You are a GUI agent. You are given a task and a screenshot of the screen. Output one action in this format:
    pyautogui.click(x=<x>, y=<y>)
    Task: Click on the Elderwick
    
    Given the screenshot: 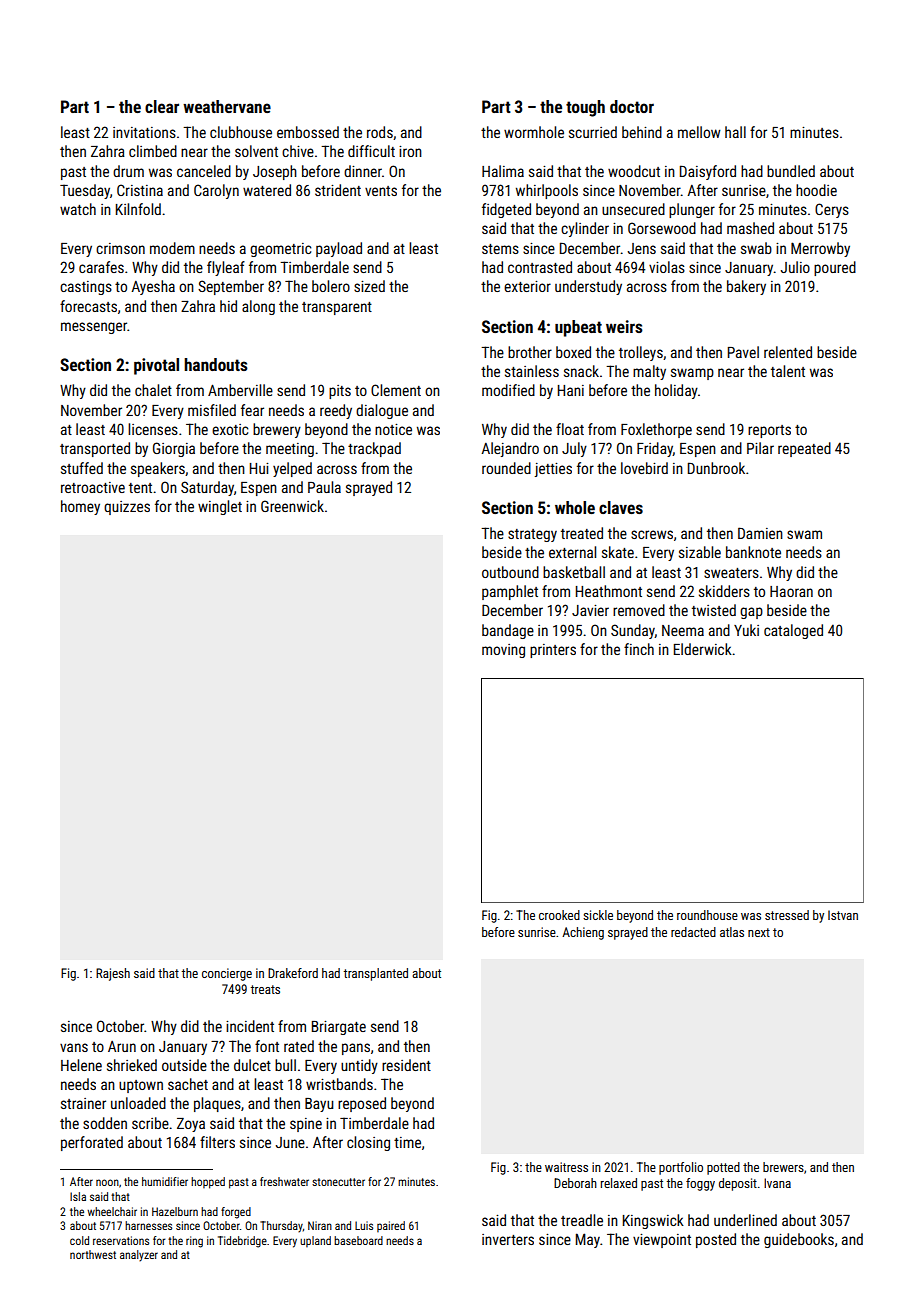 What is the action you would take?
    pyautogui.click(x=703, y=649)
